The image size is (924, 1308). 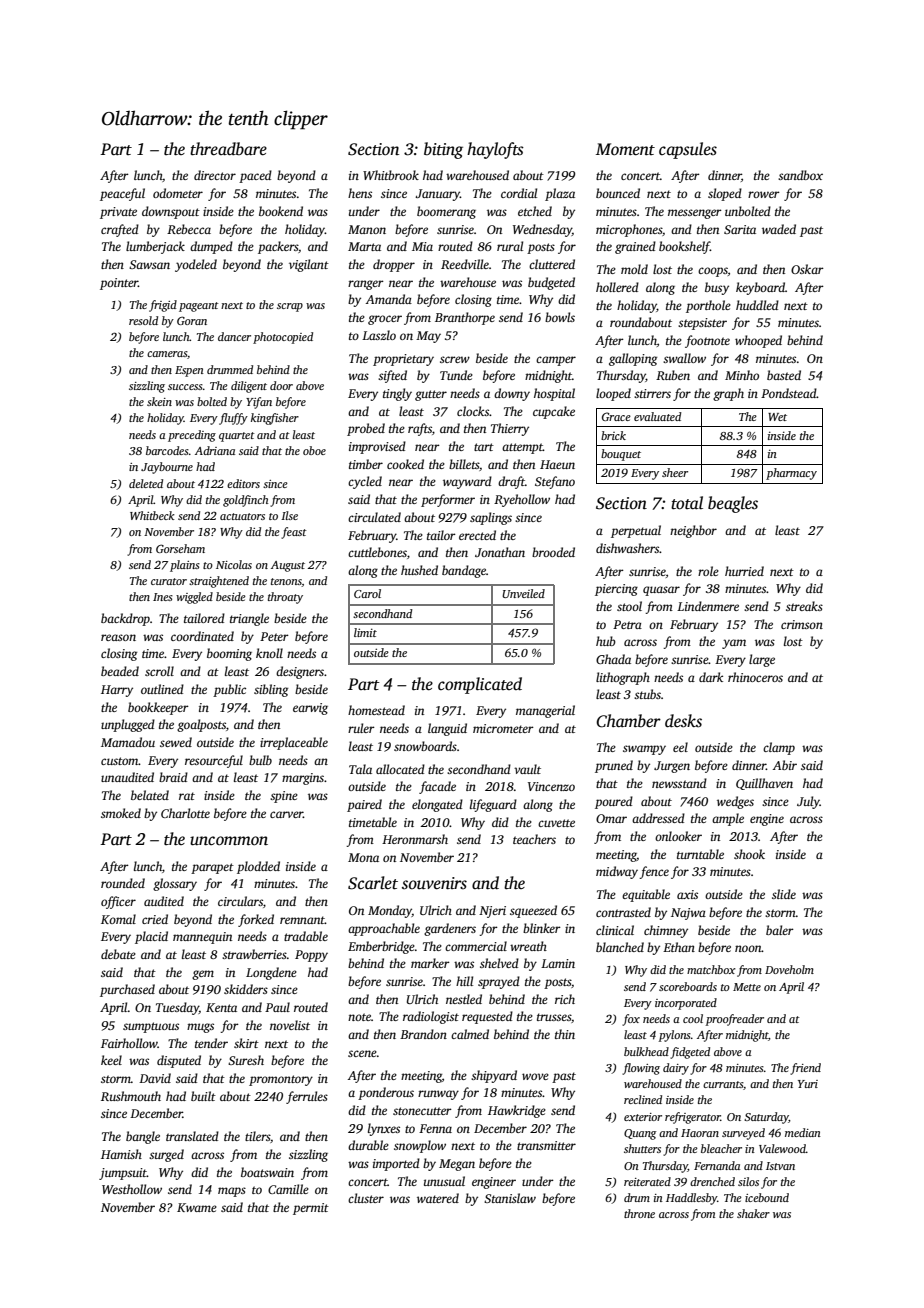 I want to click on glossary, so click(x=175, y=884).
